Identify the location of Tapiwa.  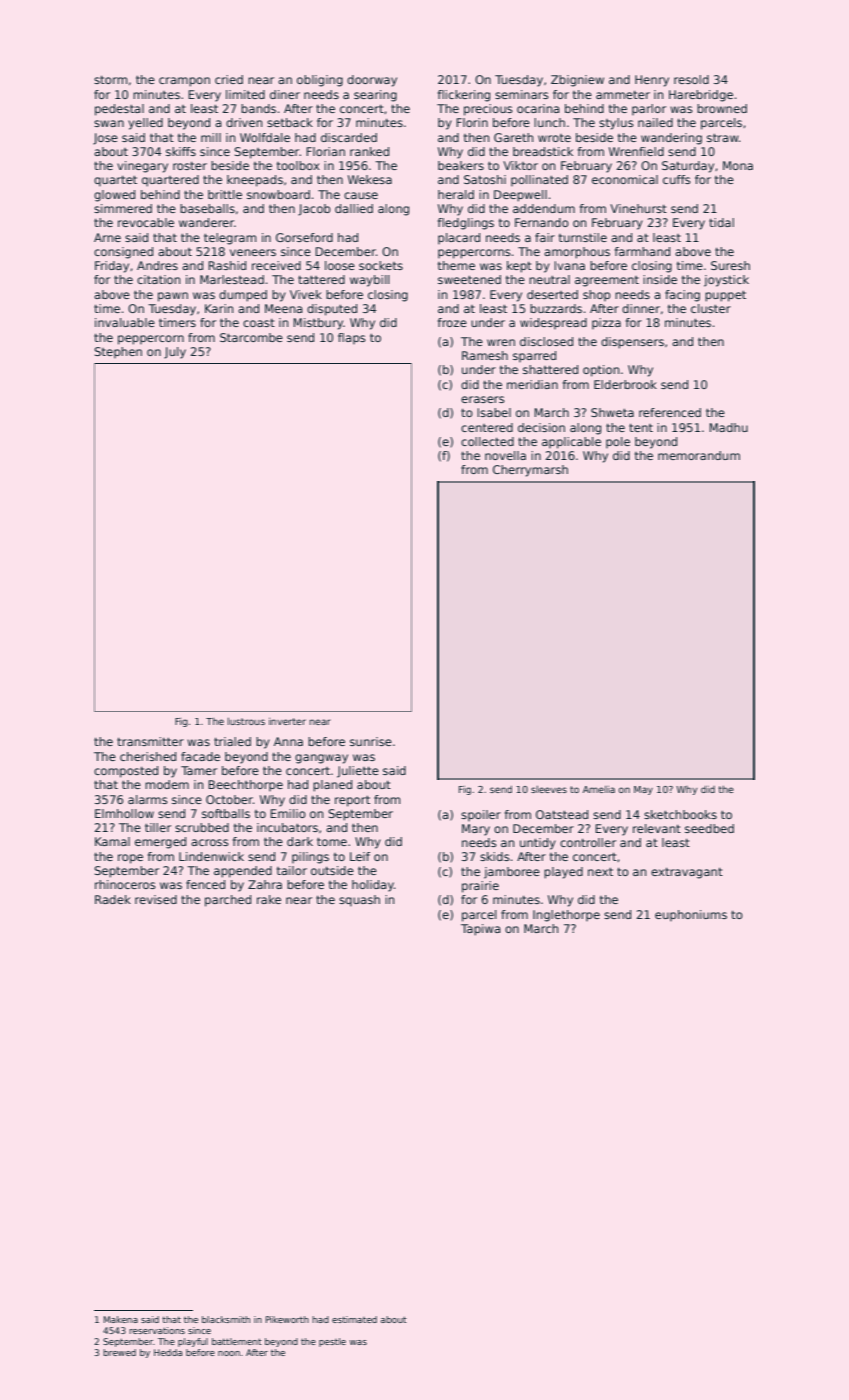
(481, 930).
